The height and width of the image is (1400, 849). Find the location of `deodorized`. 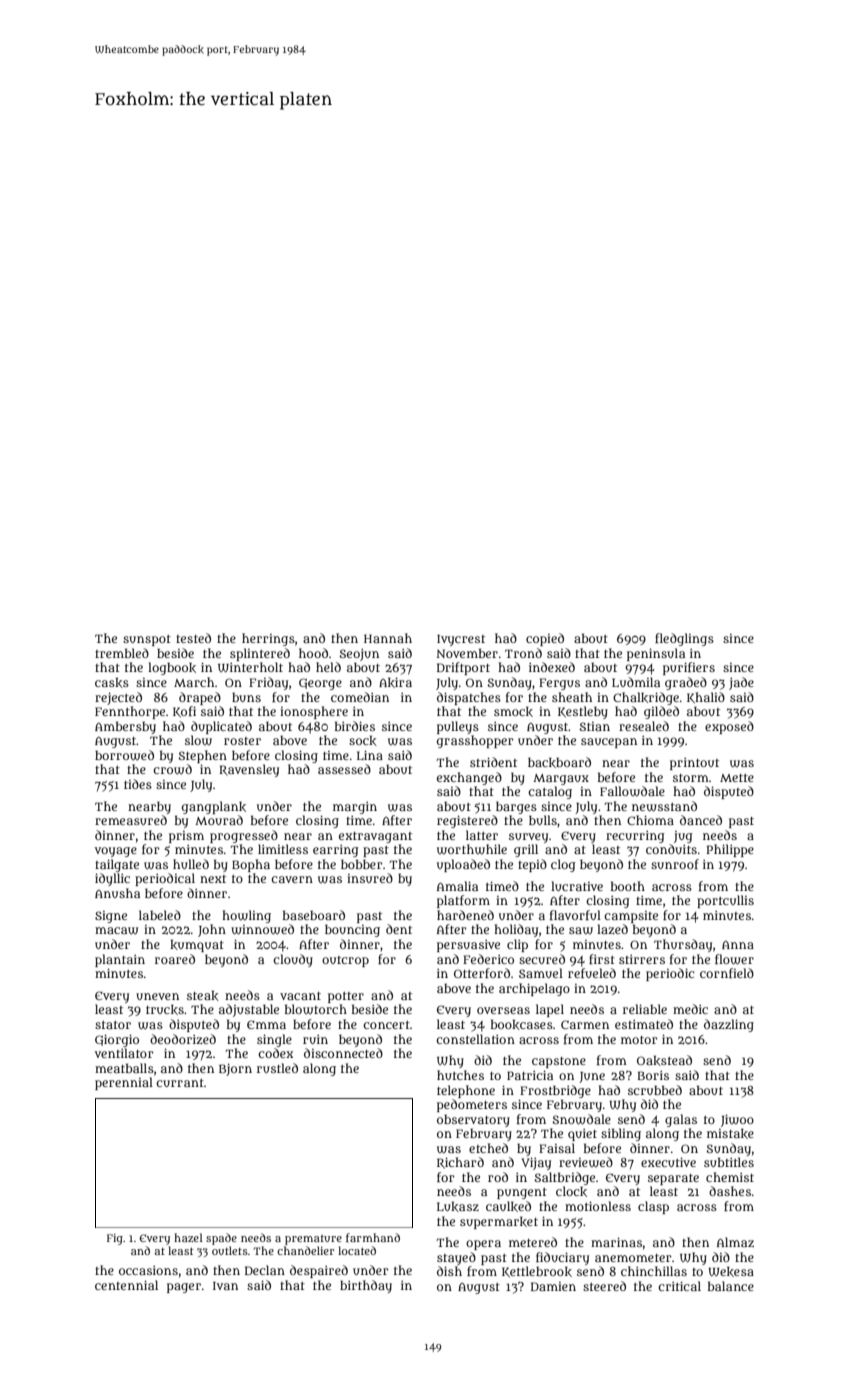

deodorized is located at coordinates (183, 1039).
